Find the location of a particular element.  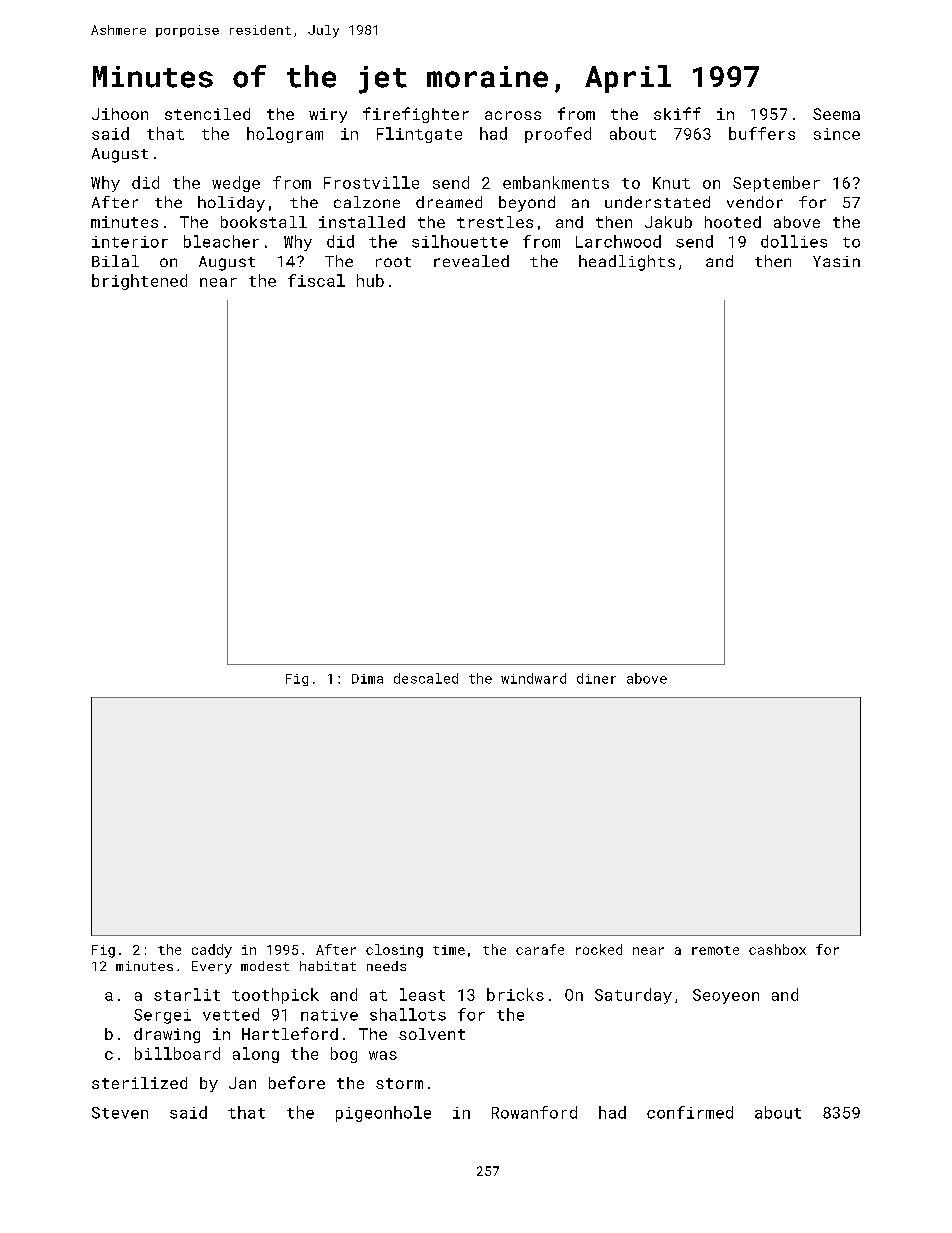

Steven is located at coordinates (120, 1113).
